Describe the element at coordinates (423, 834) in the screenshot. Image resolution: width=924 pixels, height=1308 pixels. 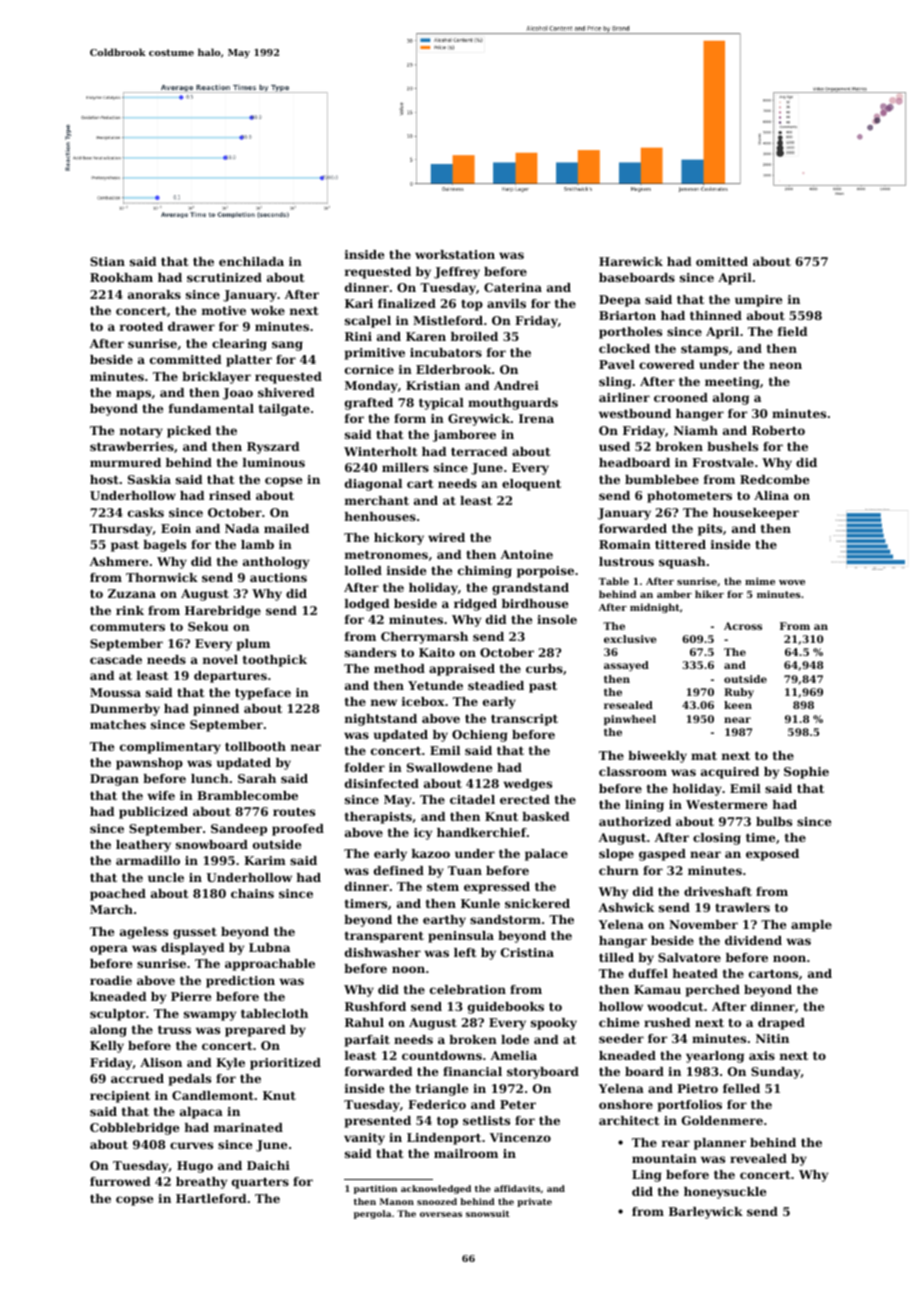
I see `icy` at that location.
